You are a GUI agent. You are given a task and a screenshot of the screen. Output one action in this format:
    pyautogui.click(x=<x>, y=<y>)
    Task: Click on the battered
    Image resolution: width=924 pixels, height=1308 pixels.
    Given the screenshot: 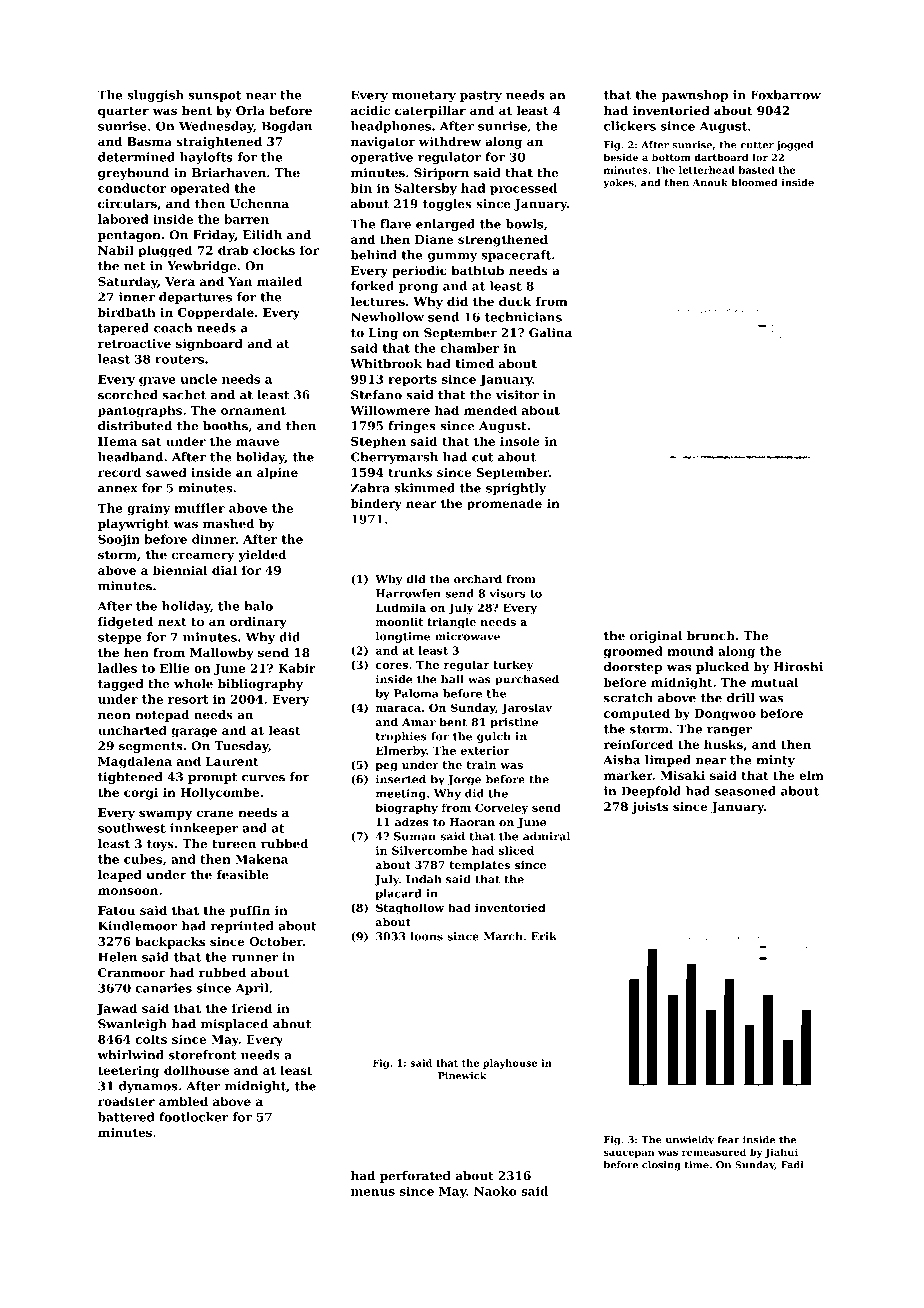 What is the action you would take?
    pyautogui.click(x=126, y=1117)
